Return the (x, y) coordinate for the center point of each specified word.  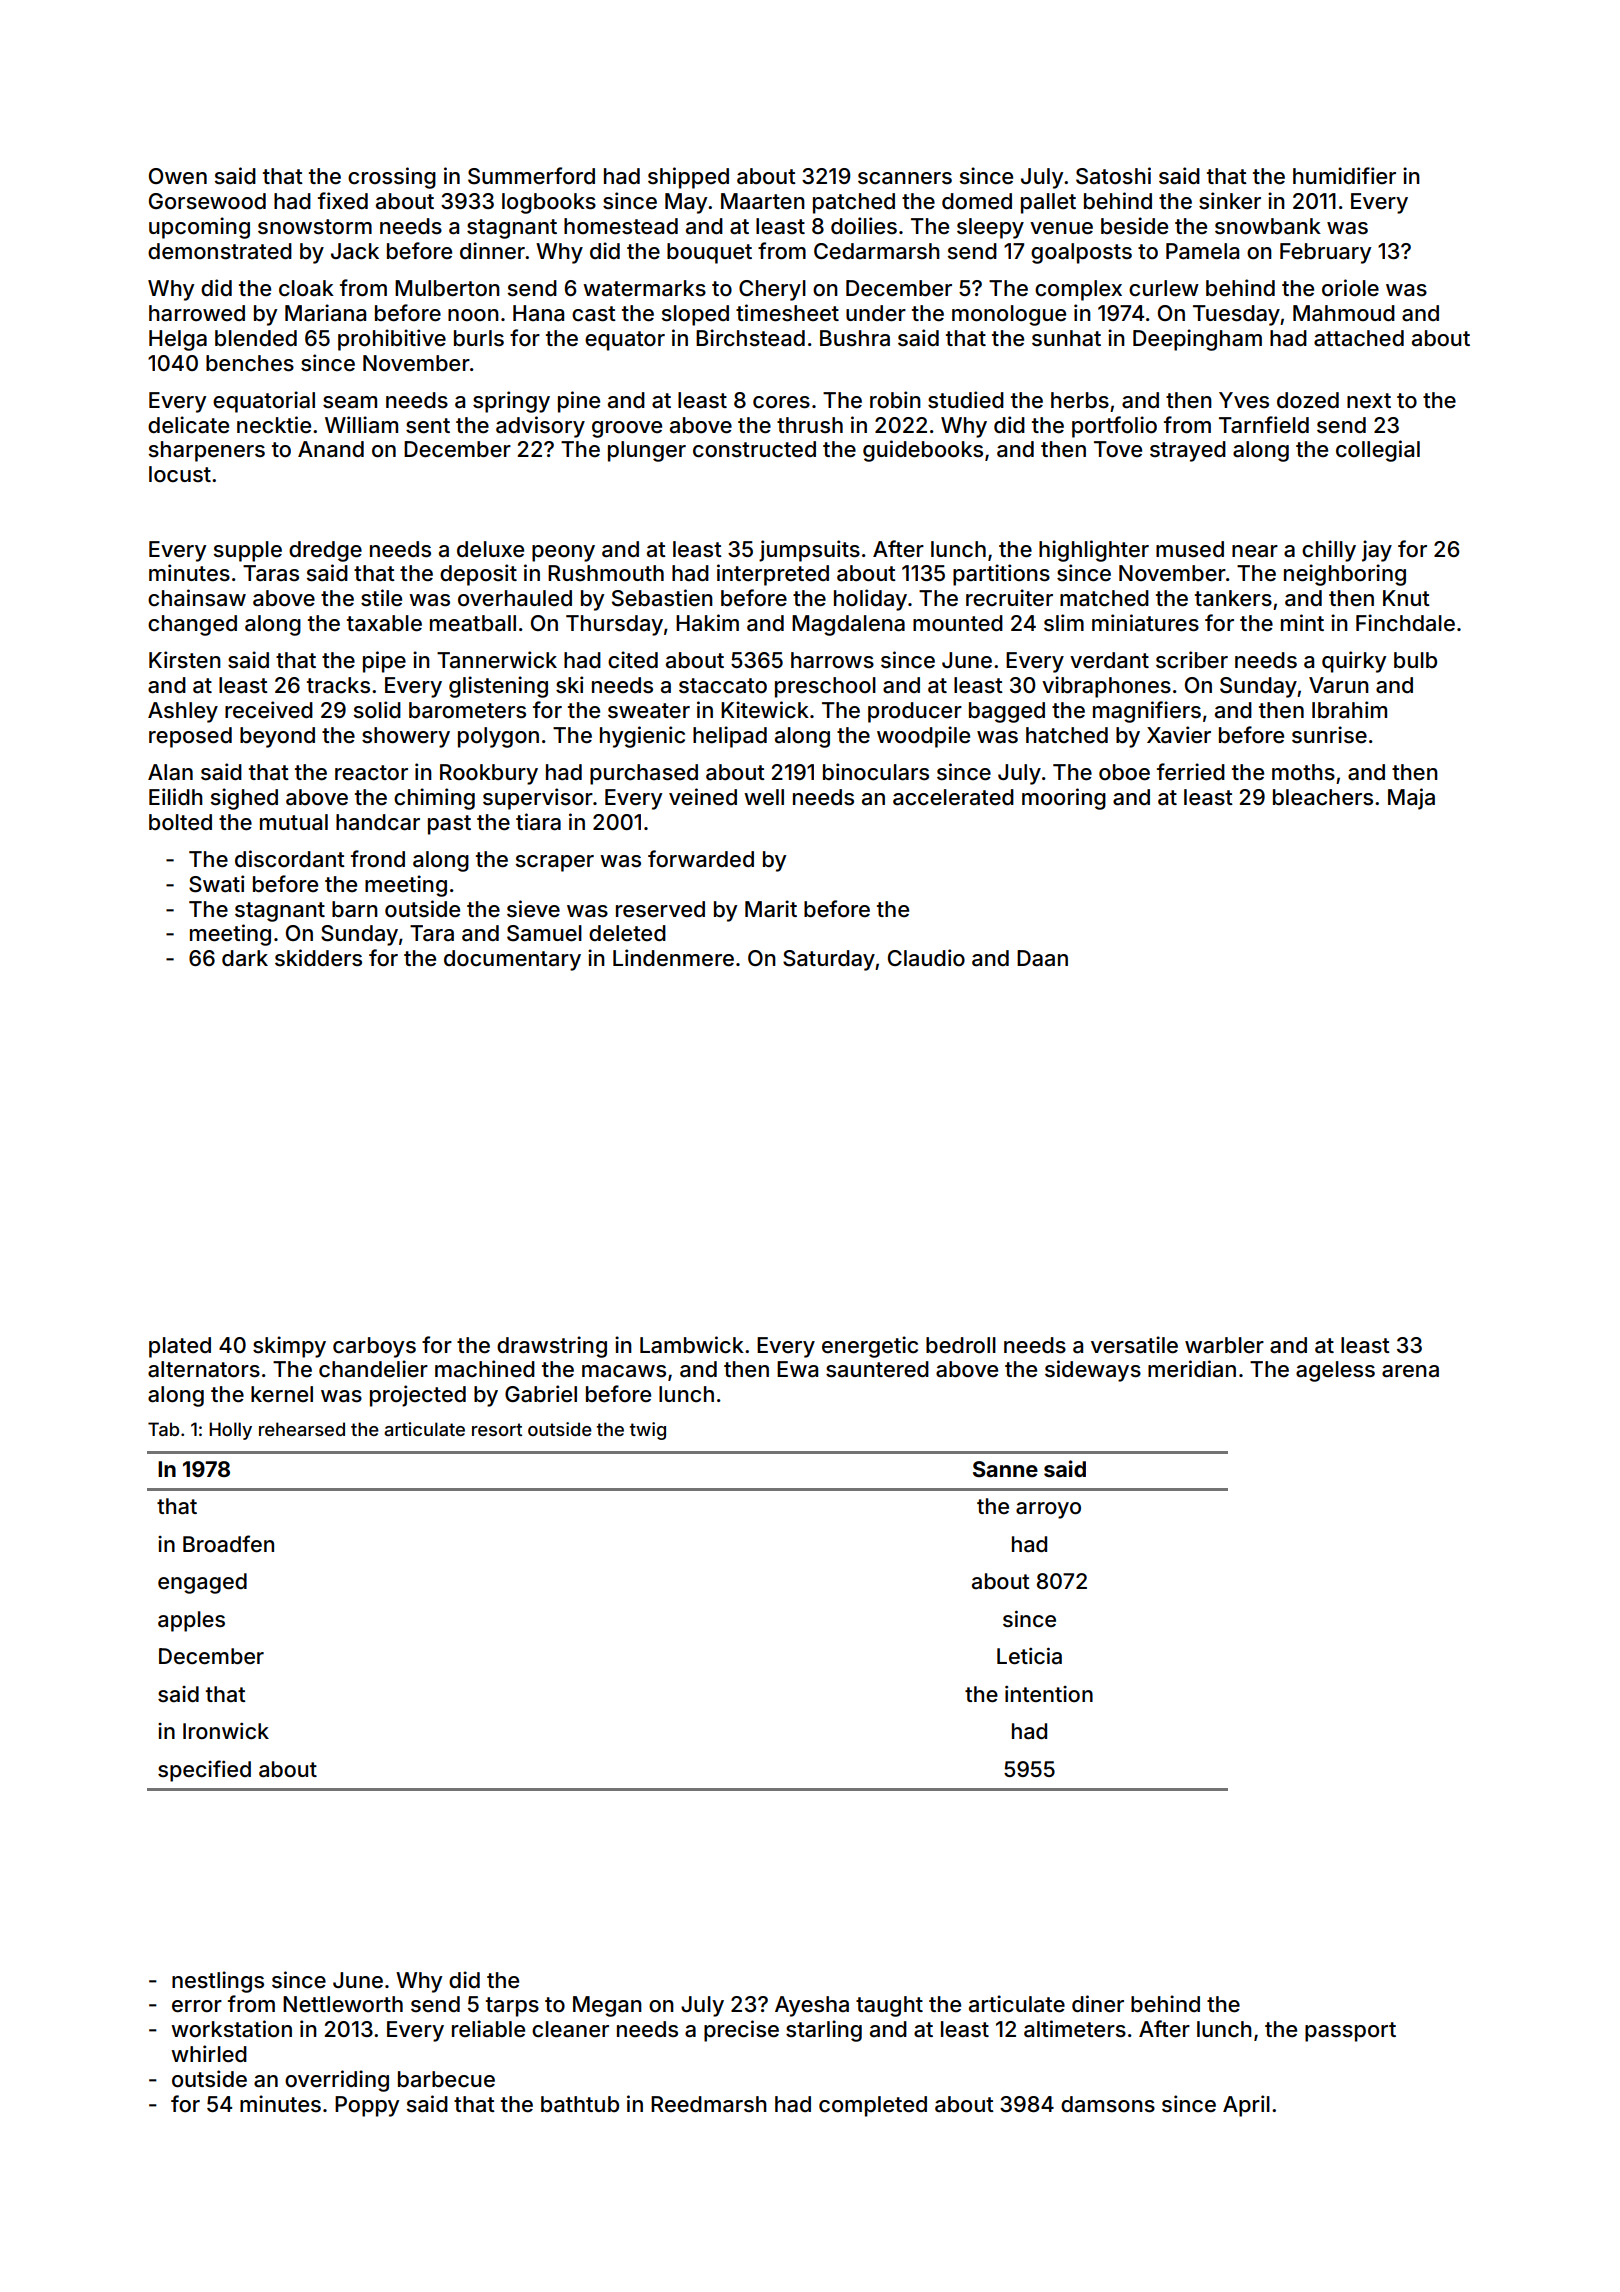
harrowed (197, 313)
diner (1098, 2003)
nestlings (218, 1982)
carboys (374, 1347)
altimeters (1075, 2029)
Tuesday (1236, 315)
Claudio (926, 957)
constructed (754, 449)
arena (1410, 1371)
